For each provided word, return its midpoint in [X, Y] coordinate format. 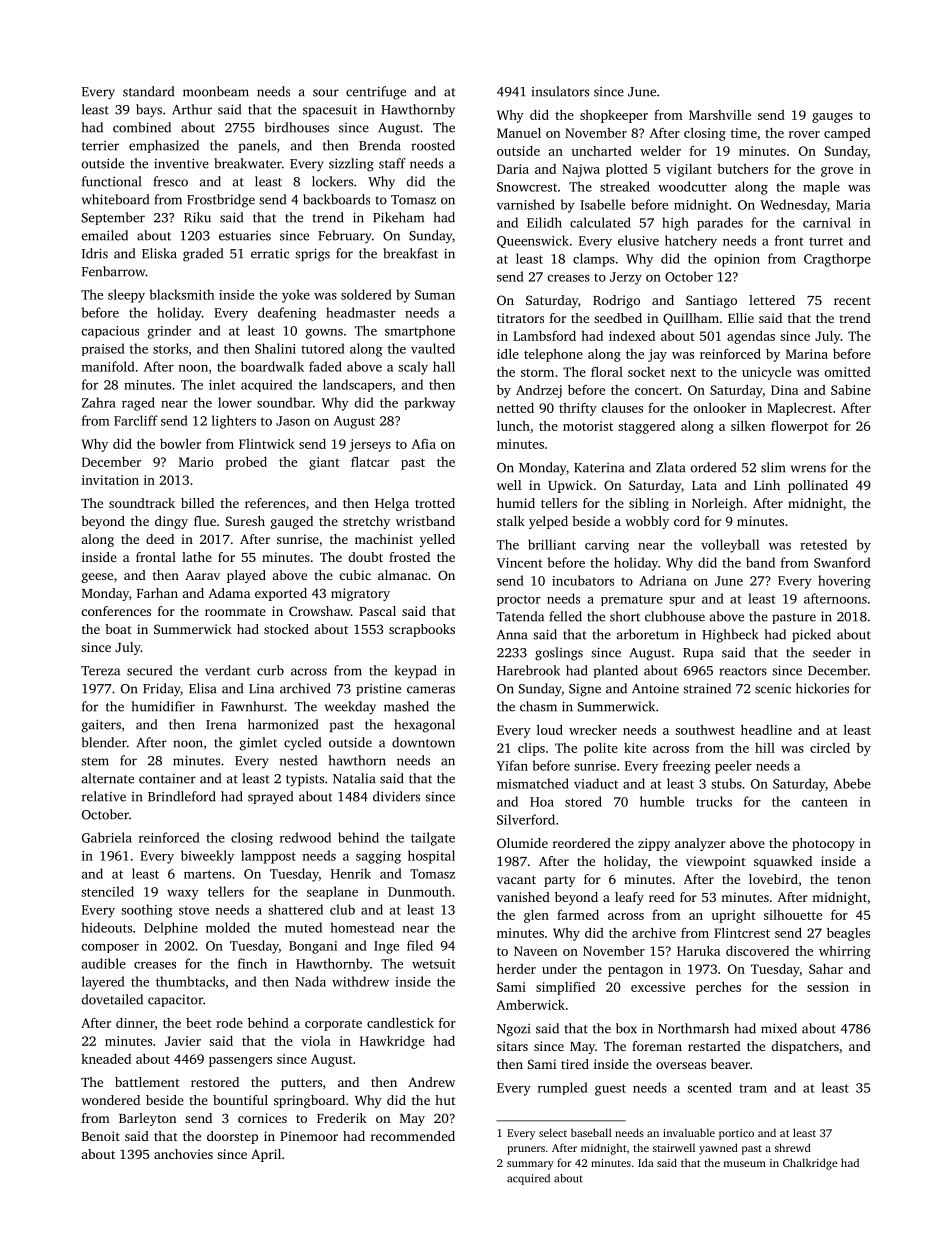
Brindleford [182, 796]
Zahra [99, 402]
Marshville [720, 115]
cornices [262, 1118]
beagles [848, 934]
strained [707, 688]
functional [111, 181]
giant [324, 463]
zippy [654, 844]
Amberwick [530, 1005]
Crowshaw [320, 611]
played [246, 576]
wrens [808, 469]
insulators [560, 91]
